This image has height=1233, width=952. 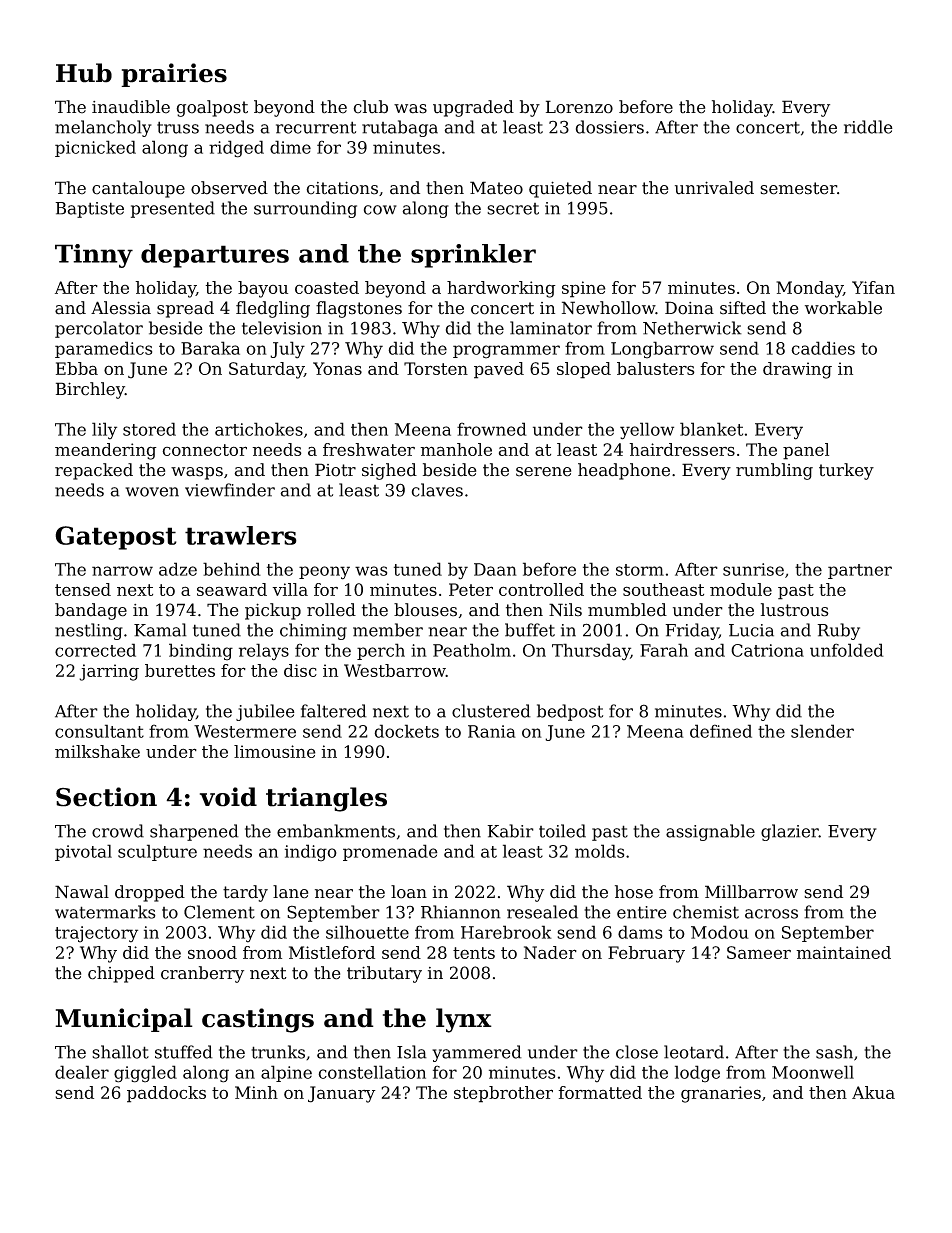 I want to click on artichokes, so click(x=259, y=429).
